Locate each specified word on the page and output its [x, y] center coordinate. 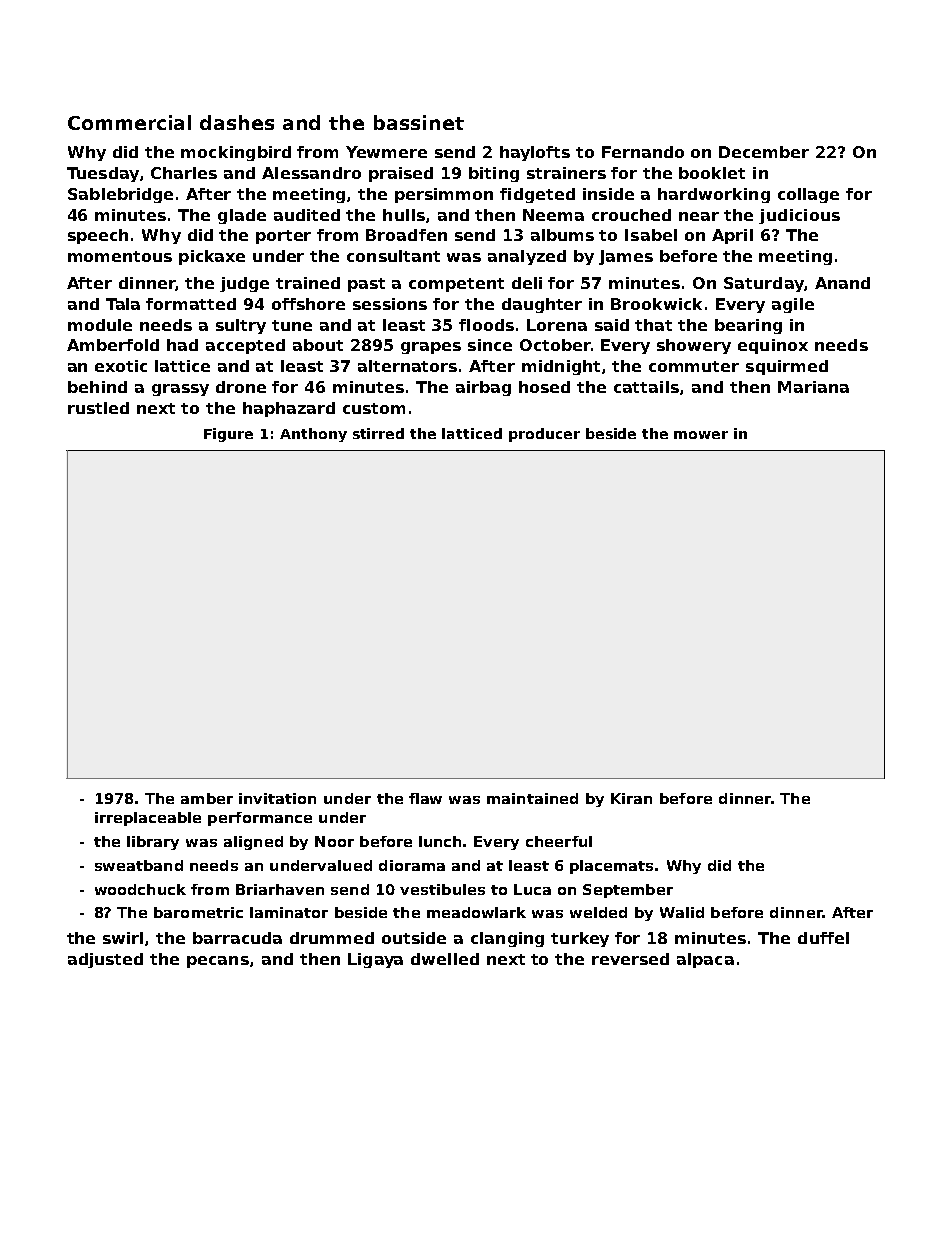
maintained [532, 798]
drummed [332, 938]
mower [701, 435]
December [764, 152]
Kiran [631, 798]
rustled [98, 408]
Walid [682, 912]
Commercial [129, 122]
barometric [198, 912]
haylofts [535, 153]
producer [544, 435]
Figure [228, 435]
